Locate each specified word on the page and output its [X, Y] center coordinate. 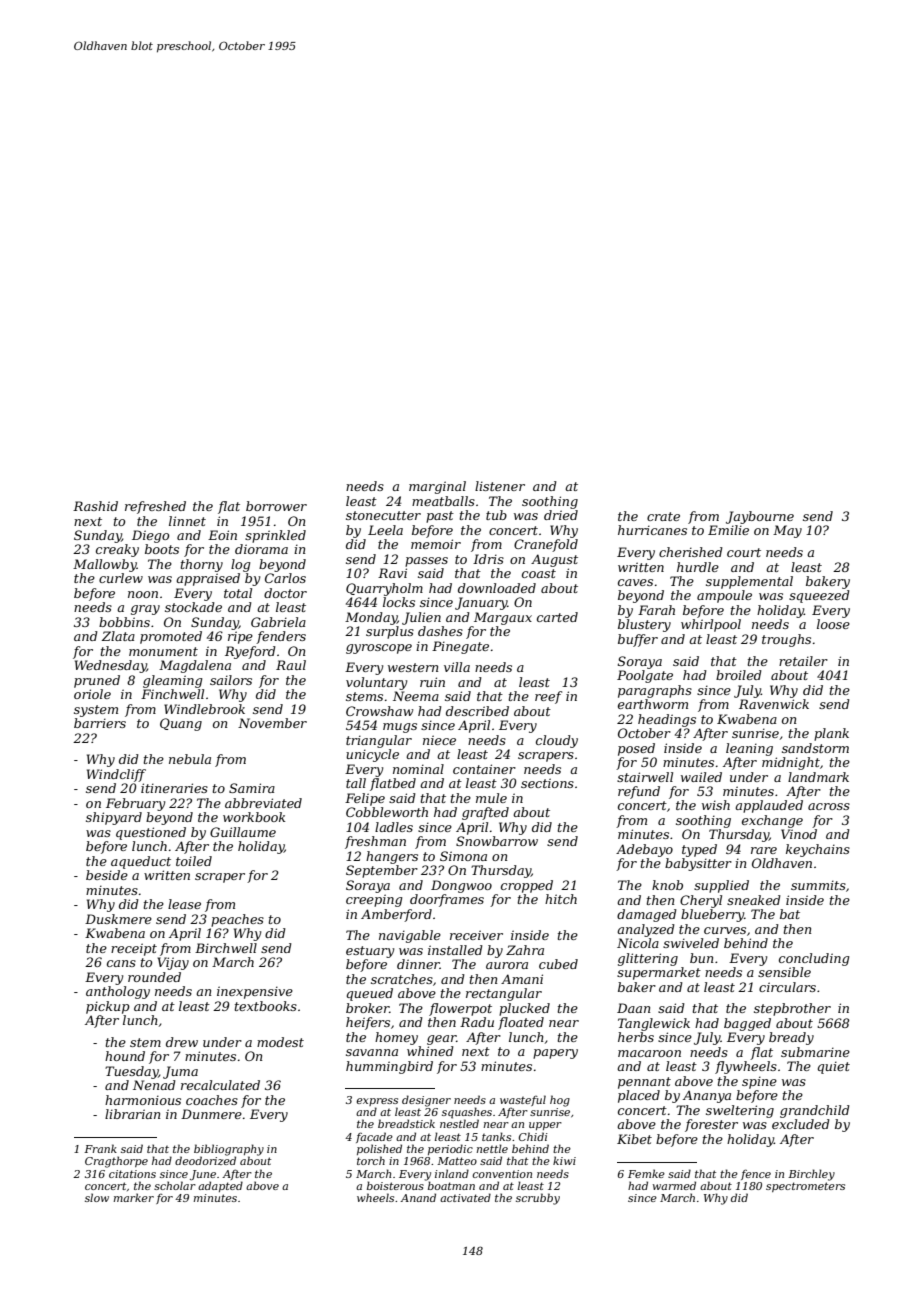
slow [97, 1197]
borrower [276, 506]
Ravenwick [774, 704]
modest [280, 1042]
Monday [371, 618]
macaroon [649, 1053]
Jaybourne [760, 517]
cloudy [557, 741]
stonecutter [383, 515]
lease [184, 904]
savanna [372, 1052]
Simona [463, 856]
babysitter [698, 864]
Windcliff [116, 775]
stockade [193, 607]
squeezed [819, 596]
